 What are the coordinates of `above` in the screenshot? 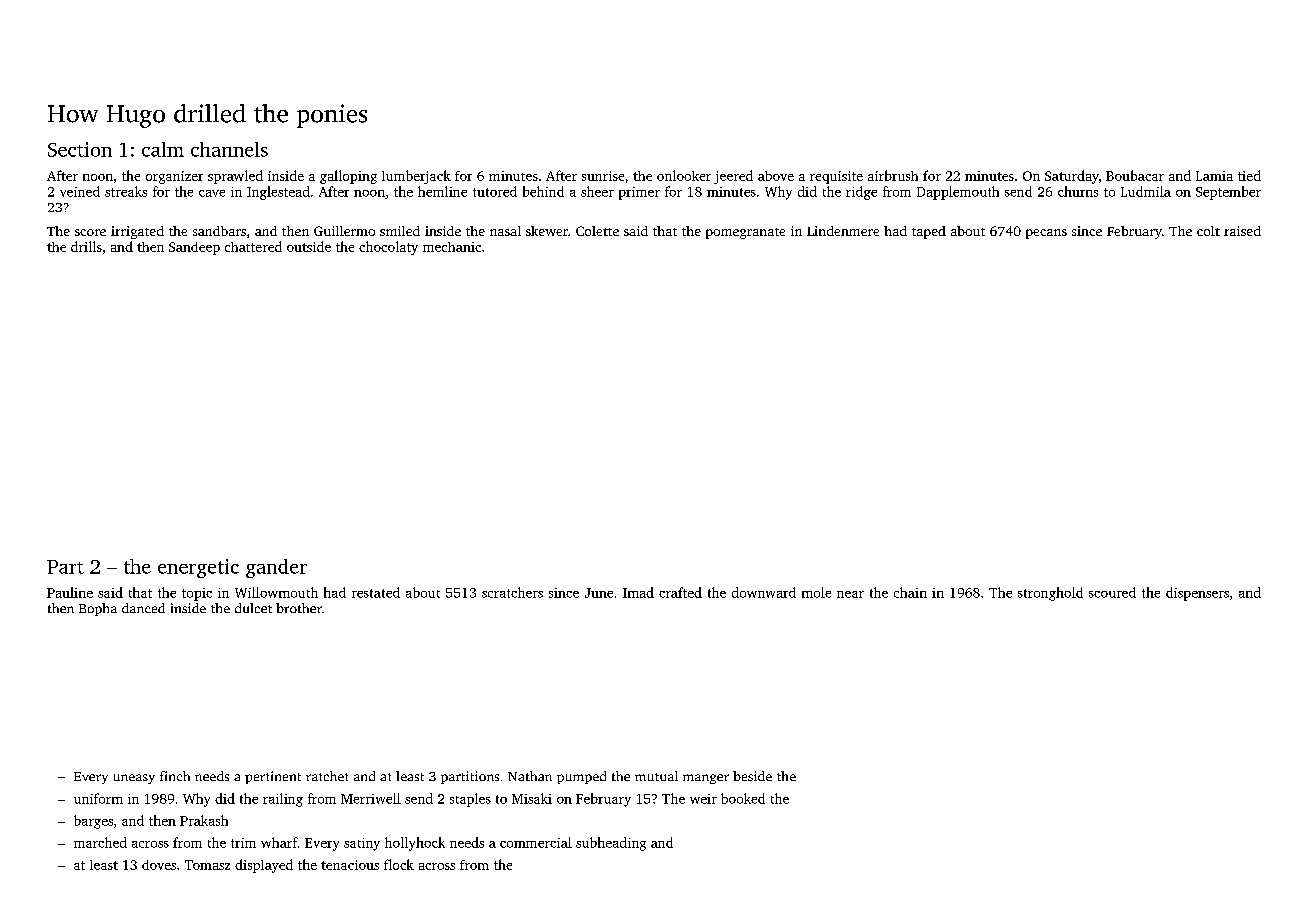 It's located at (776, 176).
